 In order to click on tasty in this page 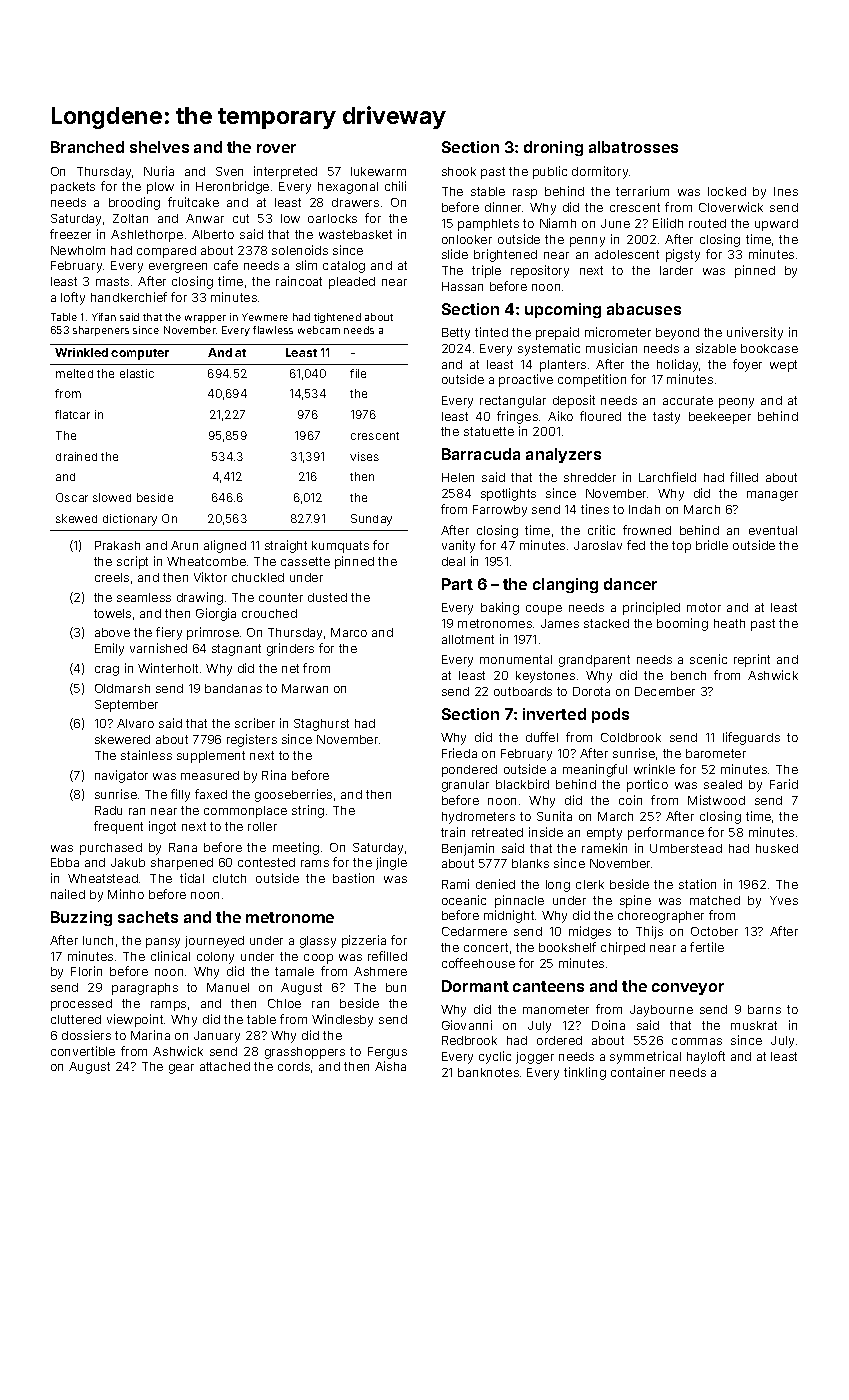, I will do `click(666, 418)`.
